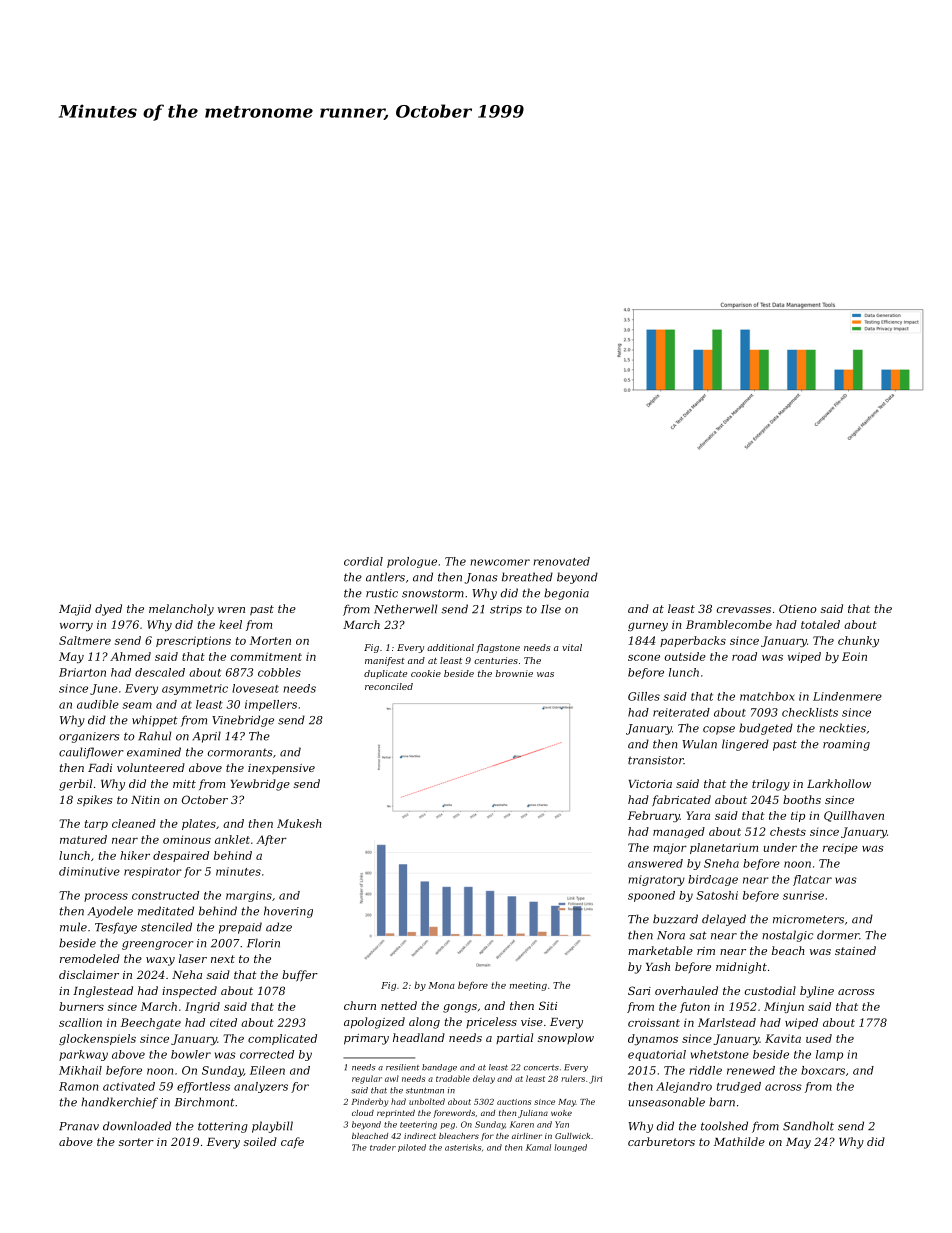  I want to click on budgeted, so click(766, 729).
